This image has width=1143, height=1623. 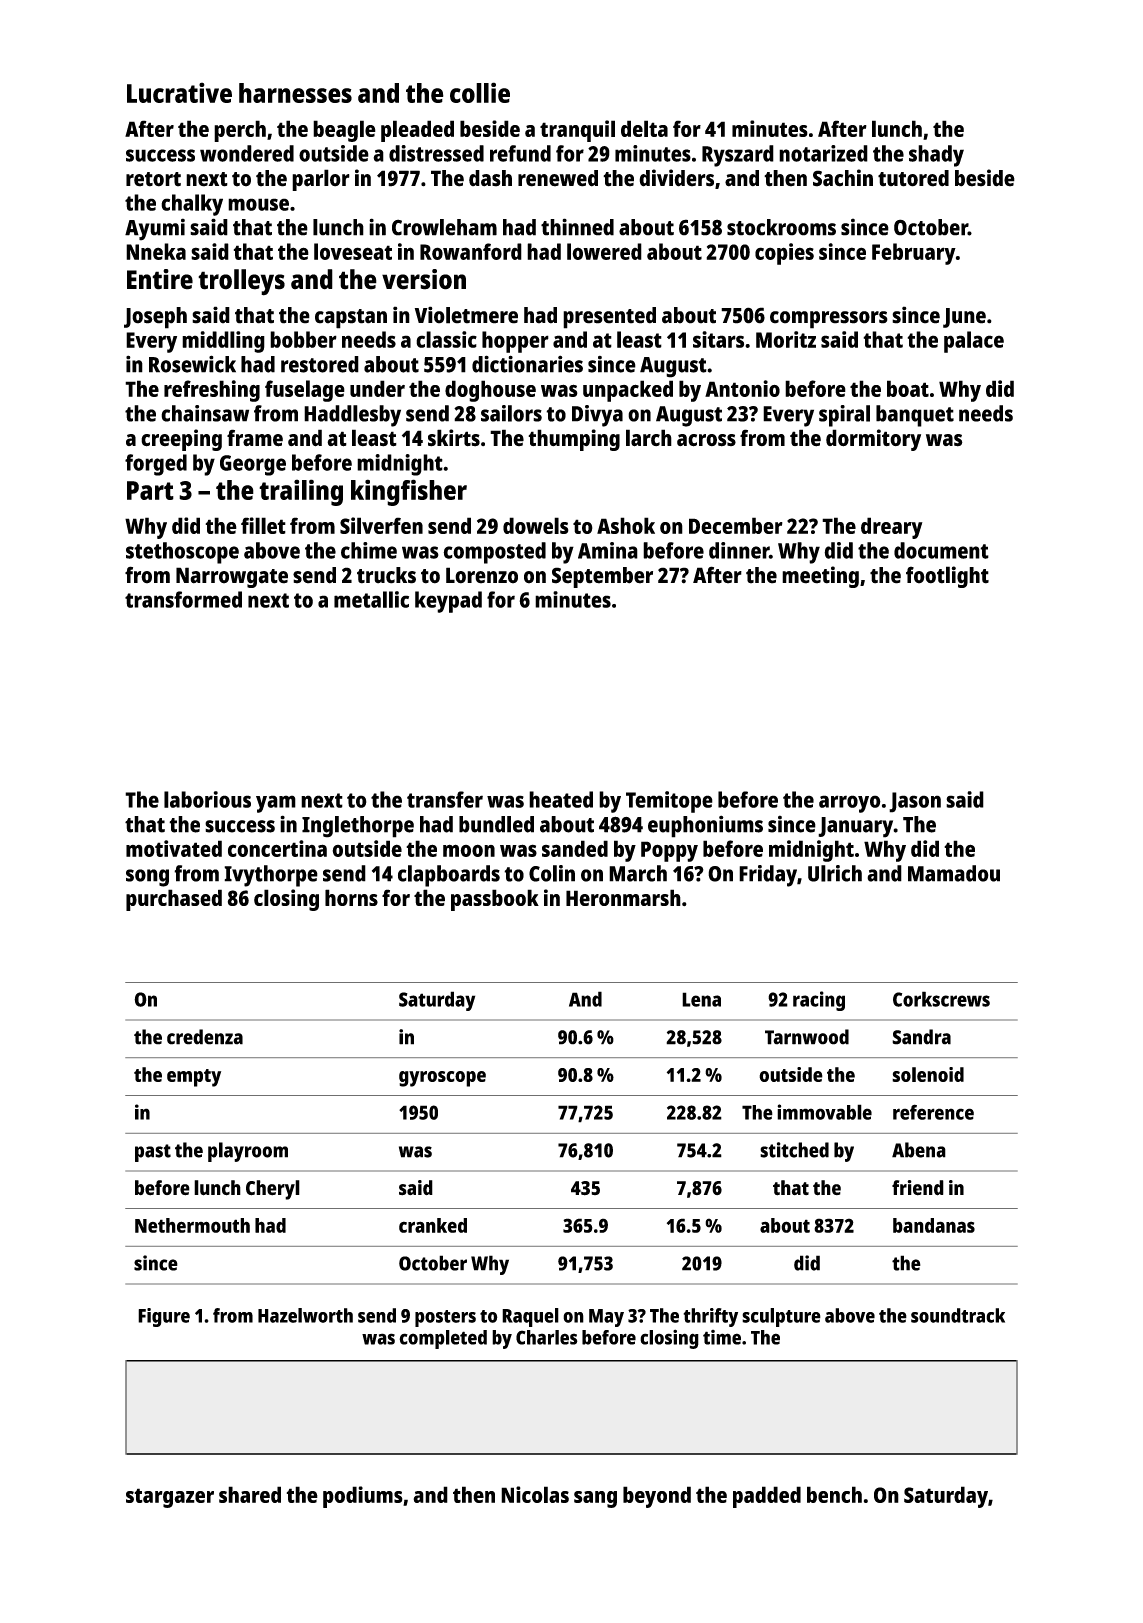 What do you see at coordinates (850, 804) in the image?
I see `arroyo` at bounding box center [850, 804].
